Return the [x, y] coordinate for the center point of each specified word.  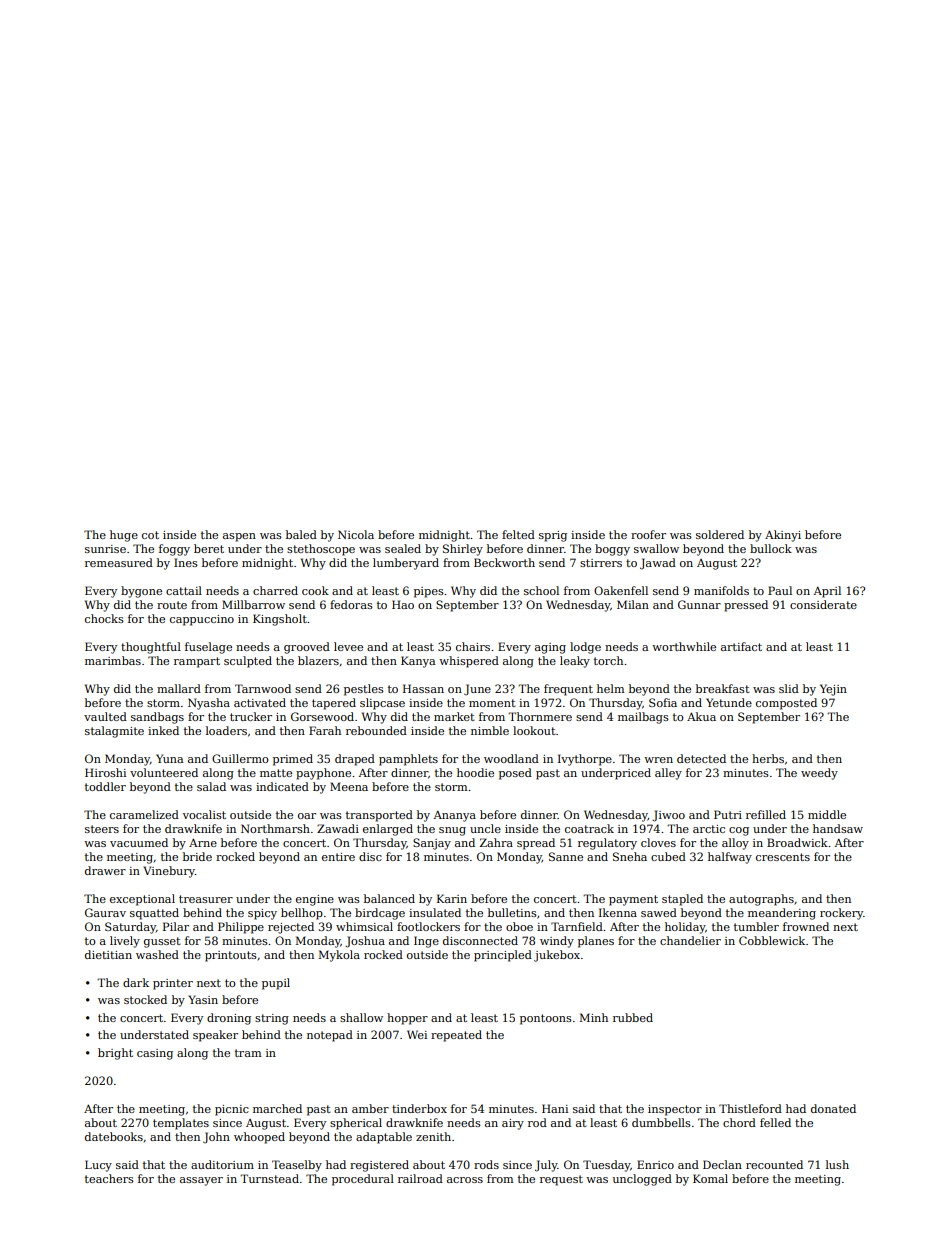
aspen [239, 537]
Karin [452, 898]
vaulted [105, 716]
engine [315, 900]
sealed [403, 548]
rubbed [633, 1017]
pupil [276, 984]
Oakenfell [621, 590]
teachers [109, 1178]
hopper [407, 1019]
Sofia [663, 702]
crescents [783, 857]
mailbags [643, 718]
